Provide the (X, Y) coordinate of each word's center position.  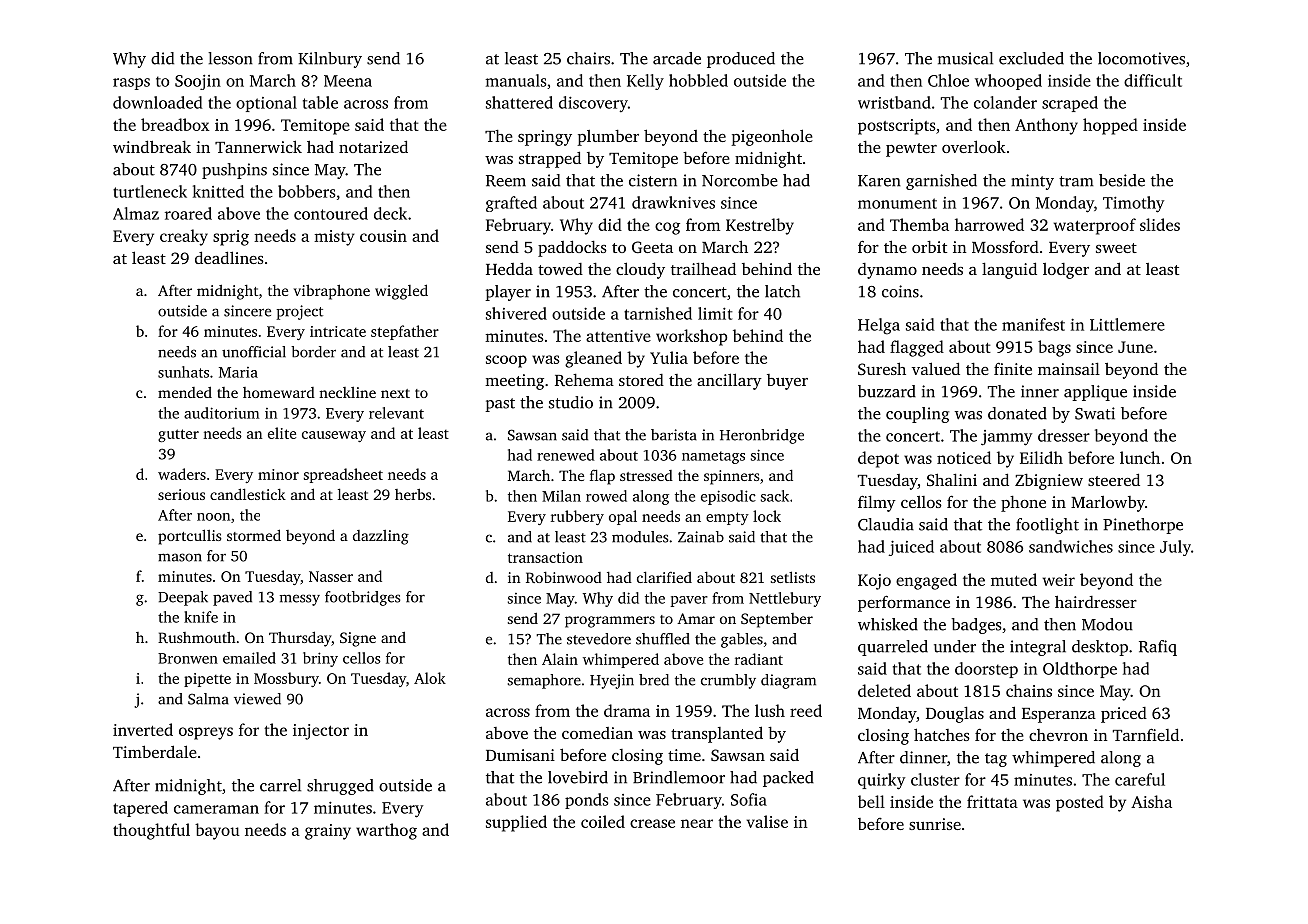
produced (741, 60)
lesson (230, 58)
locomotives (1141, 58)
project (299, 312)
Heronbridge (762, 436)
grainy (328, 832)
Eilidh (1041, 457)
